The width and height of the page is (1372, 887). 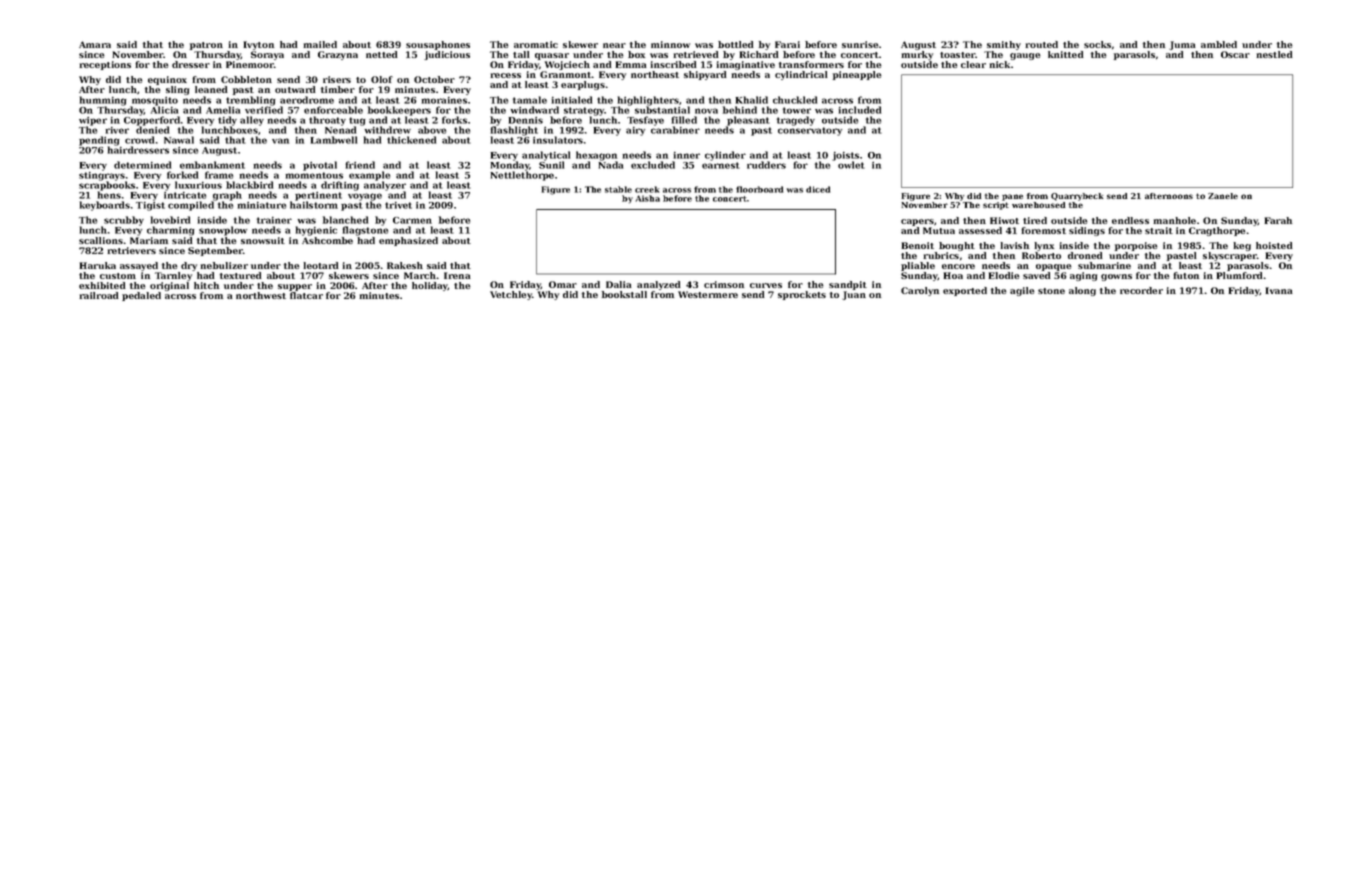 What do you see at coordinates (1097, 44) in the page?
I see `socks` at bounding box center [1097, 44].
